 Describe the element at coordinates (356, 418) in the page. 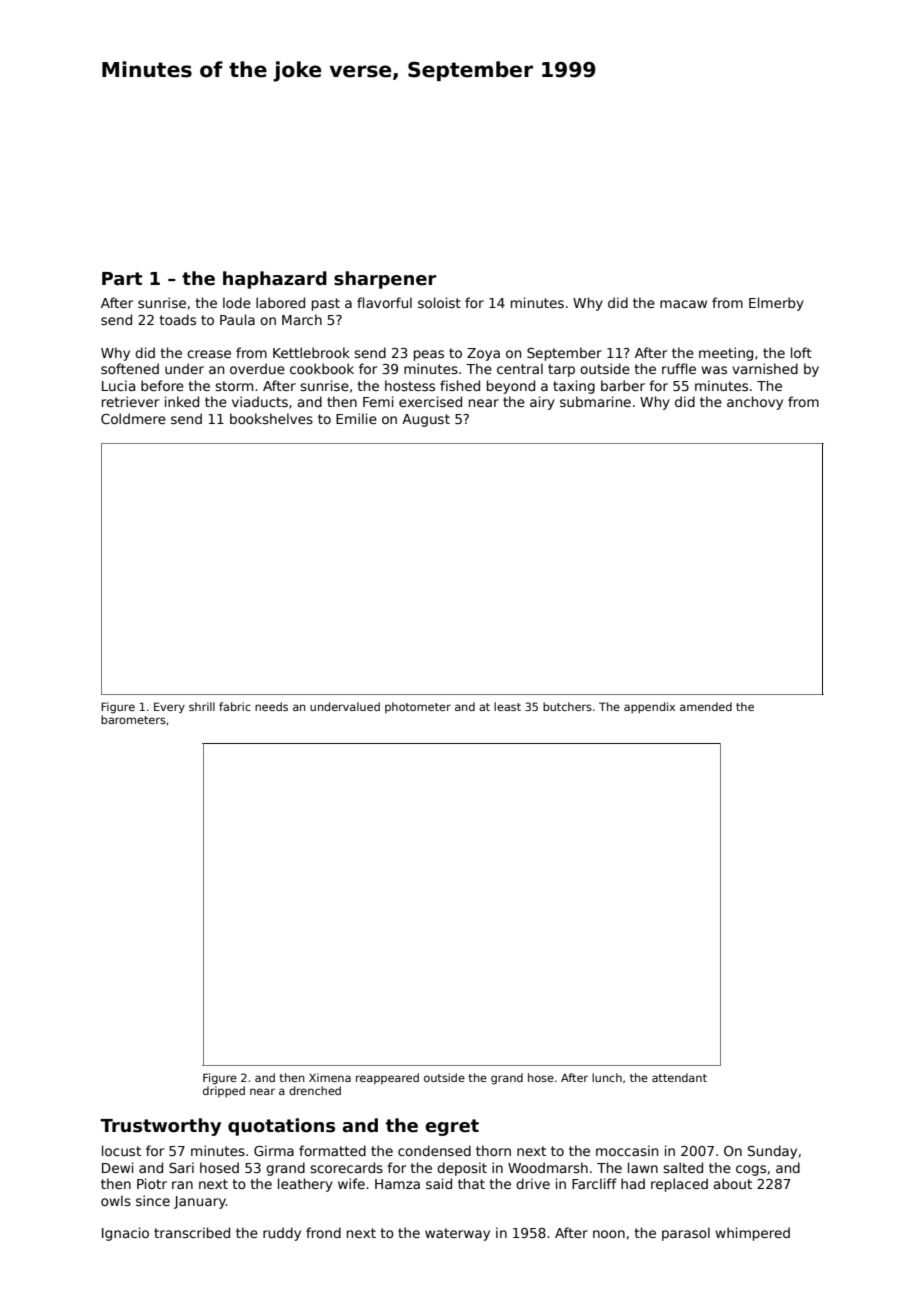

I see `Emilie` at that location.
